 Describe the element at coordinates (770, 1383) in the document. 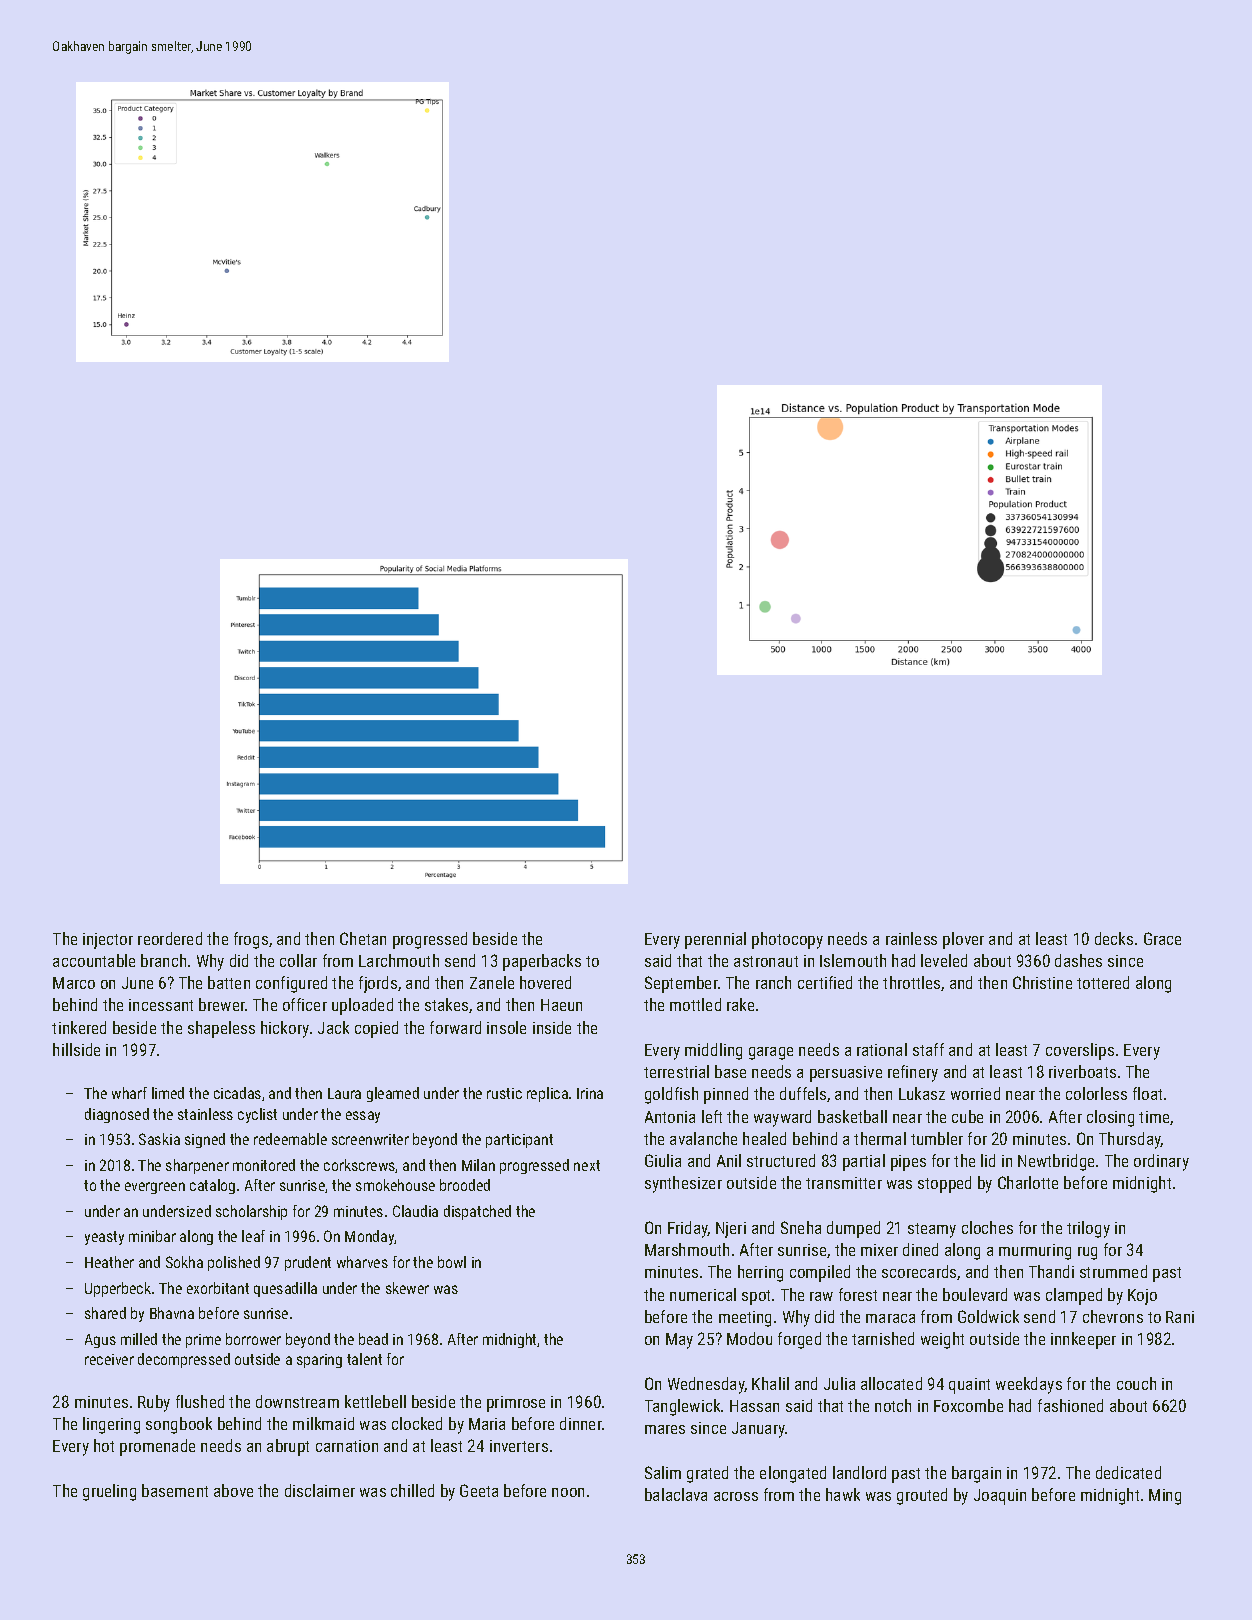

I see `Khalil` at that location.
